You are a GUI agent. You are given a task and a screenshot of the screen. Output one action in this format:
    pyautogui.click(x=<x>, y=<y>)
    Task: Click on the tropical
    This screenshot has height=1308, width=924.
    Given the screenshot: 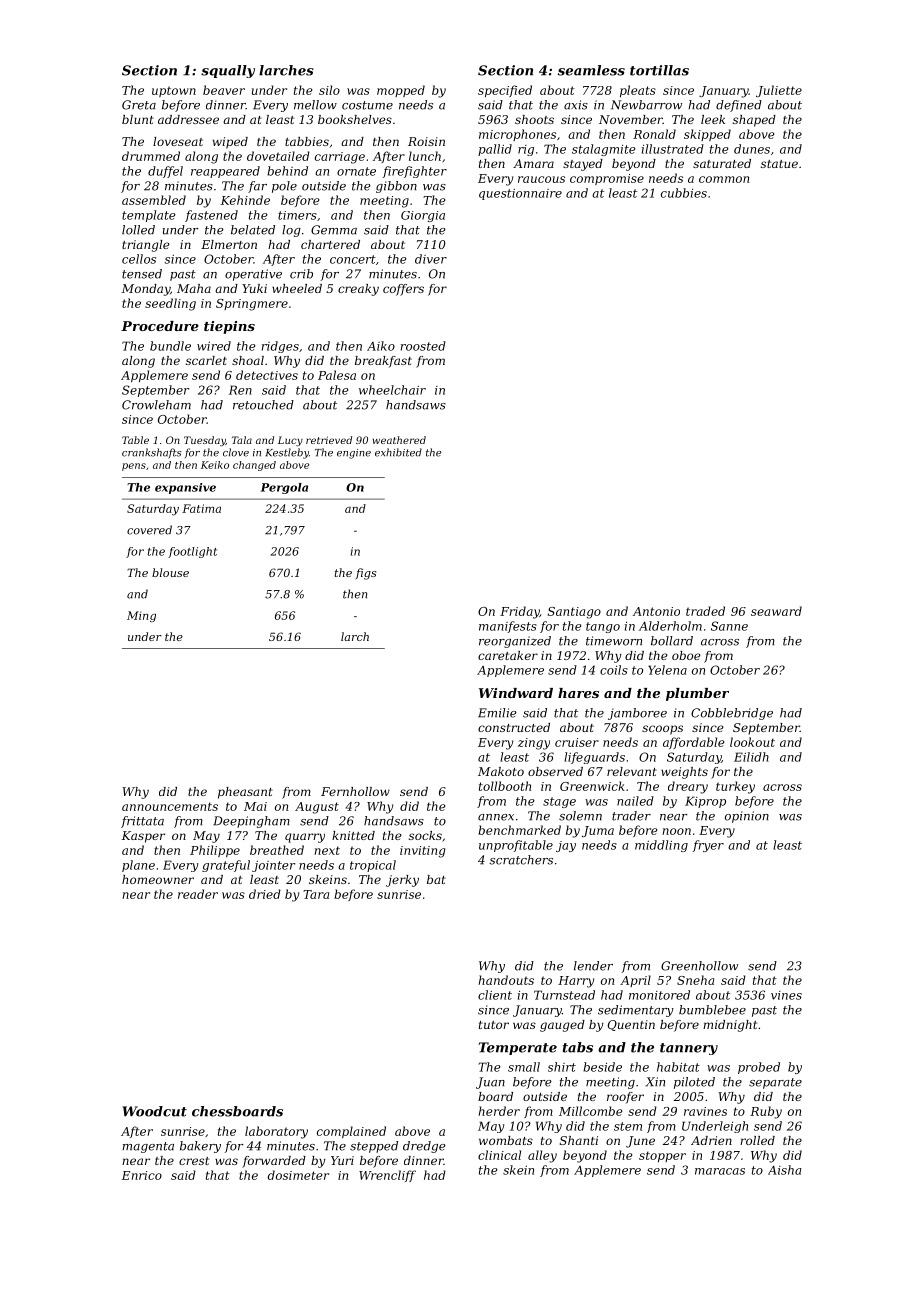 What is the action you would take?
    pyautogui.click(x=373, y=866)
